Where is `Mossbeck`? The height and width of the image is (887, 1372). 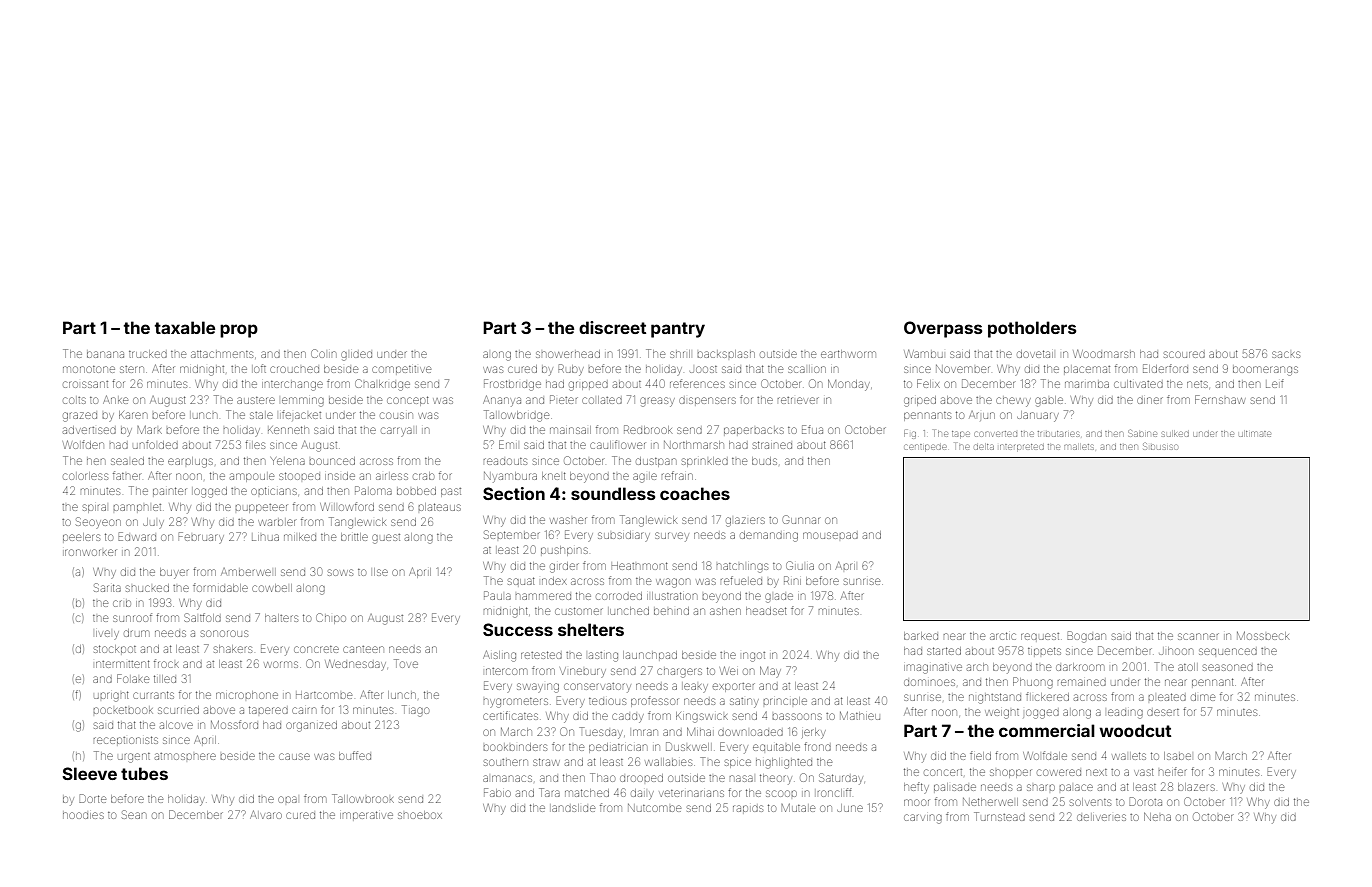 Mossbeck is located at coordinates (1263, 636).
